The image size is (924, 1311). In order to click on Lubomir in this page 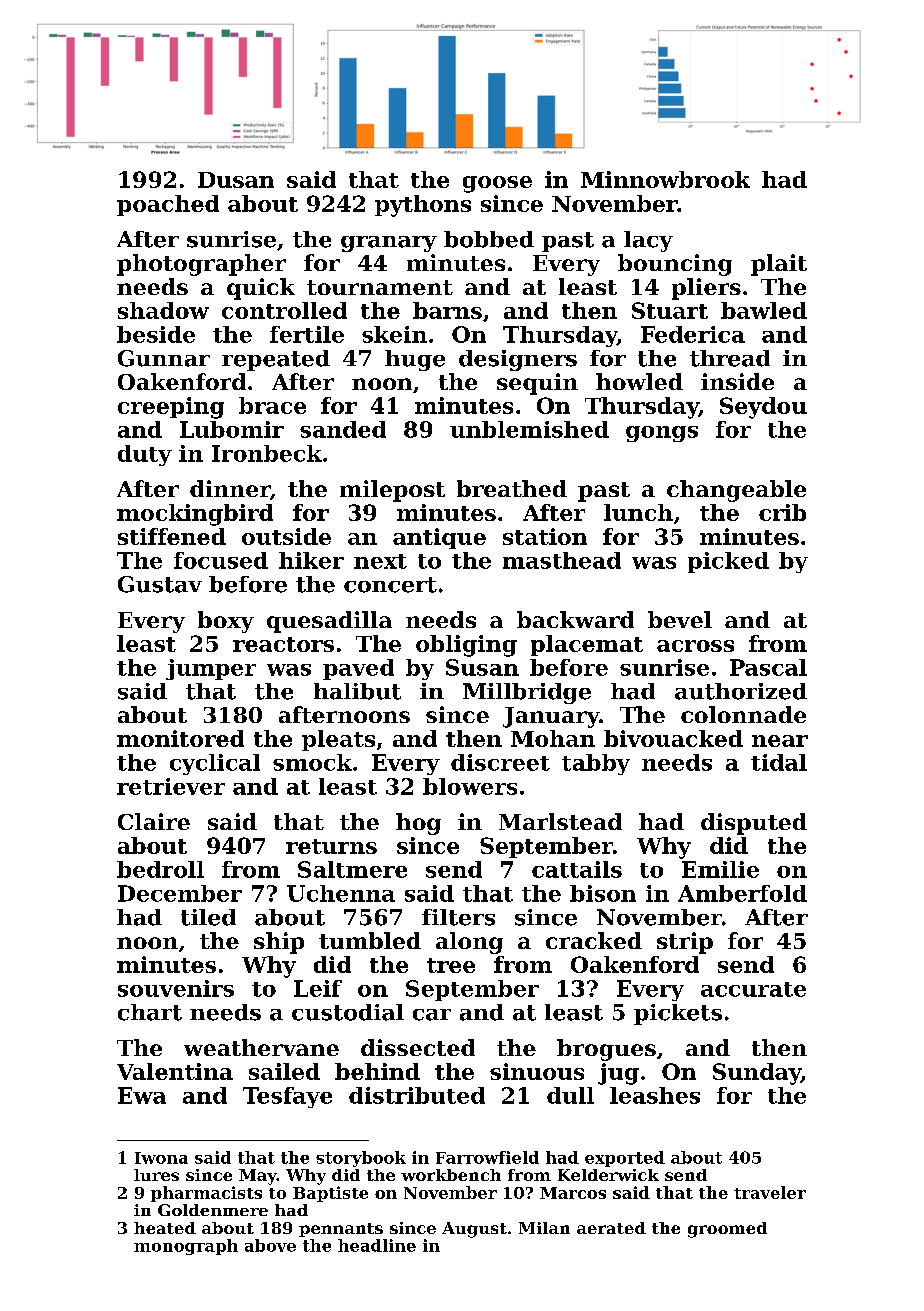, I will do `click(232, 429)`.
